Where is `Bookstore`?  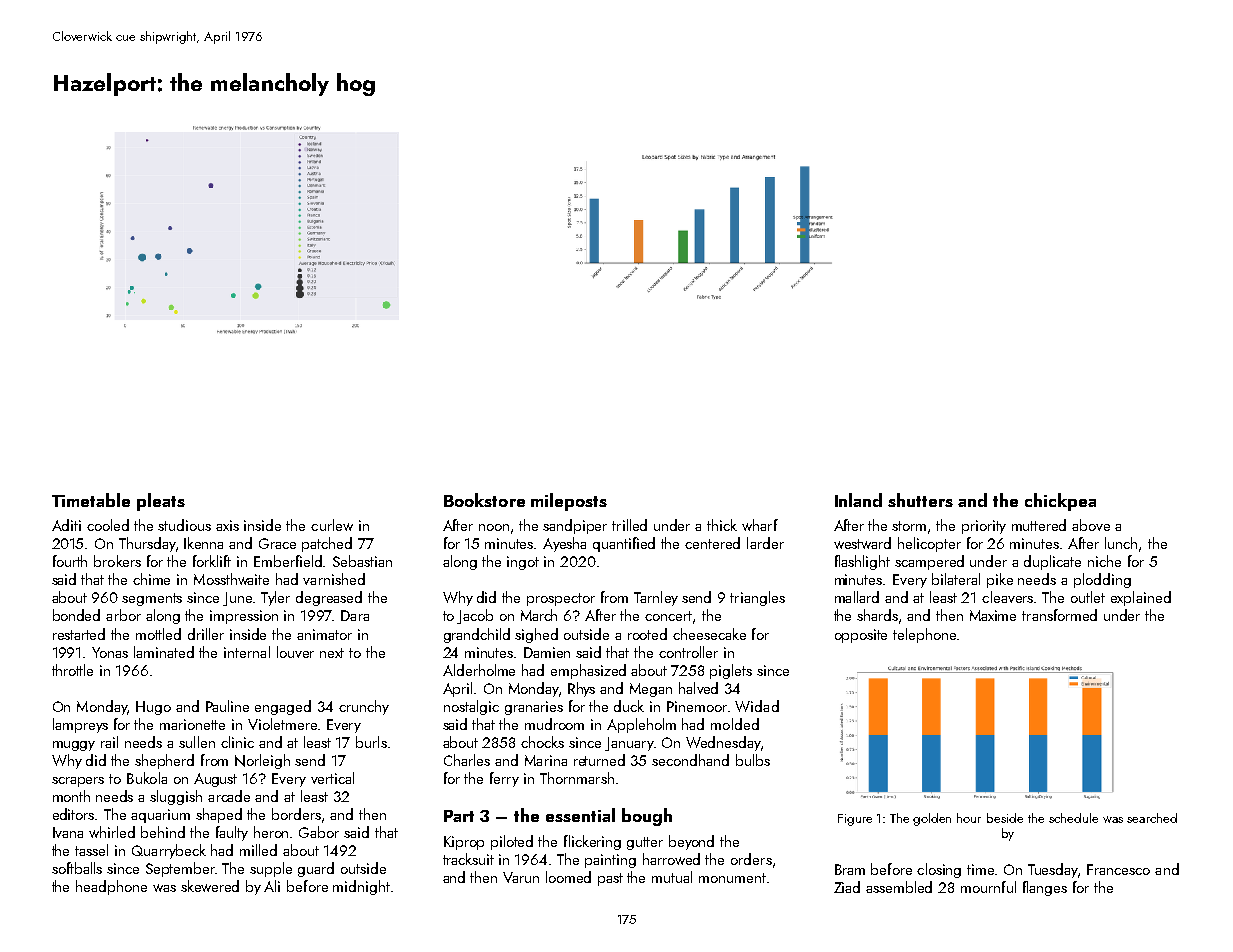
Bookstore is located at coordinates (484, 500).
